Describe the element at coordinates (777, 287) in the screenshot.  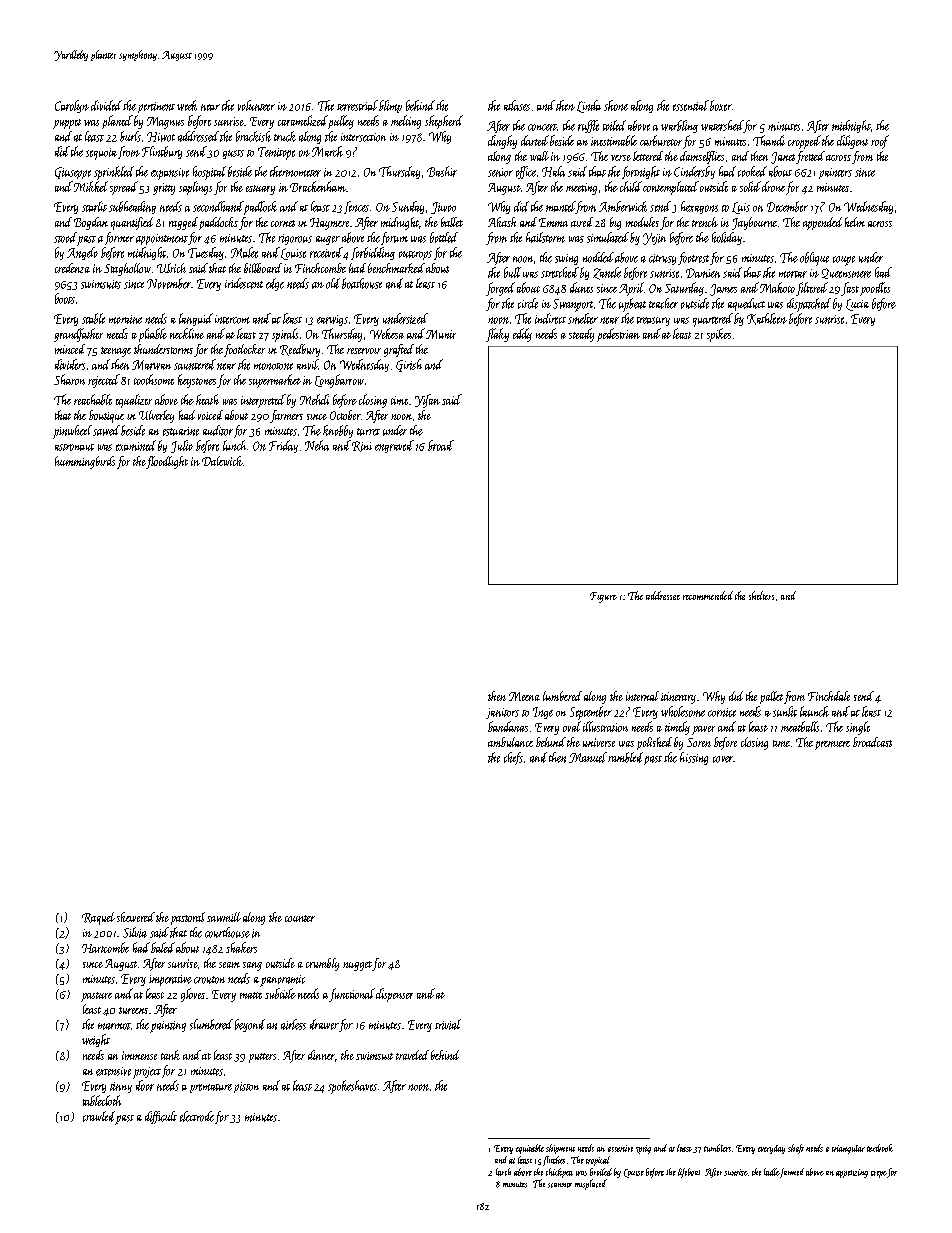
I see `Makoto` at that location.
